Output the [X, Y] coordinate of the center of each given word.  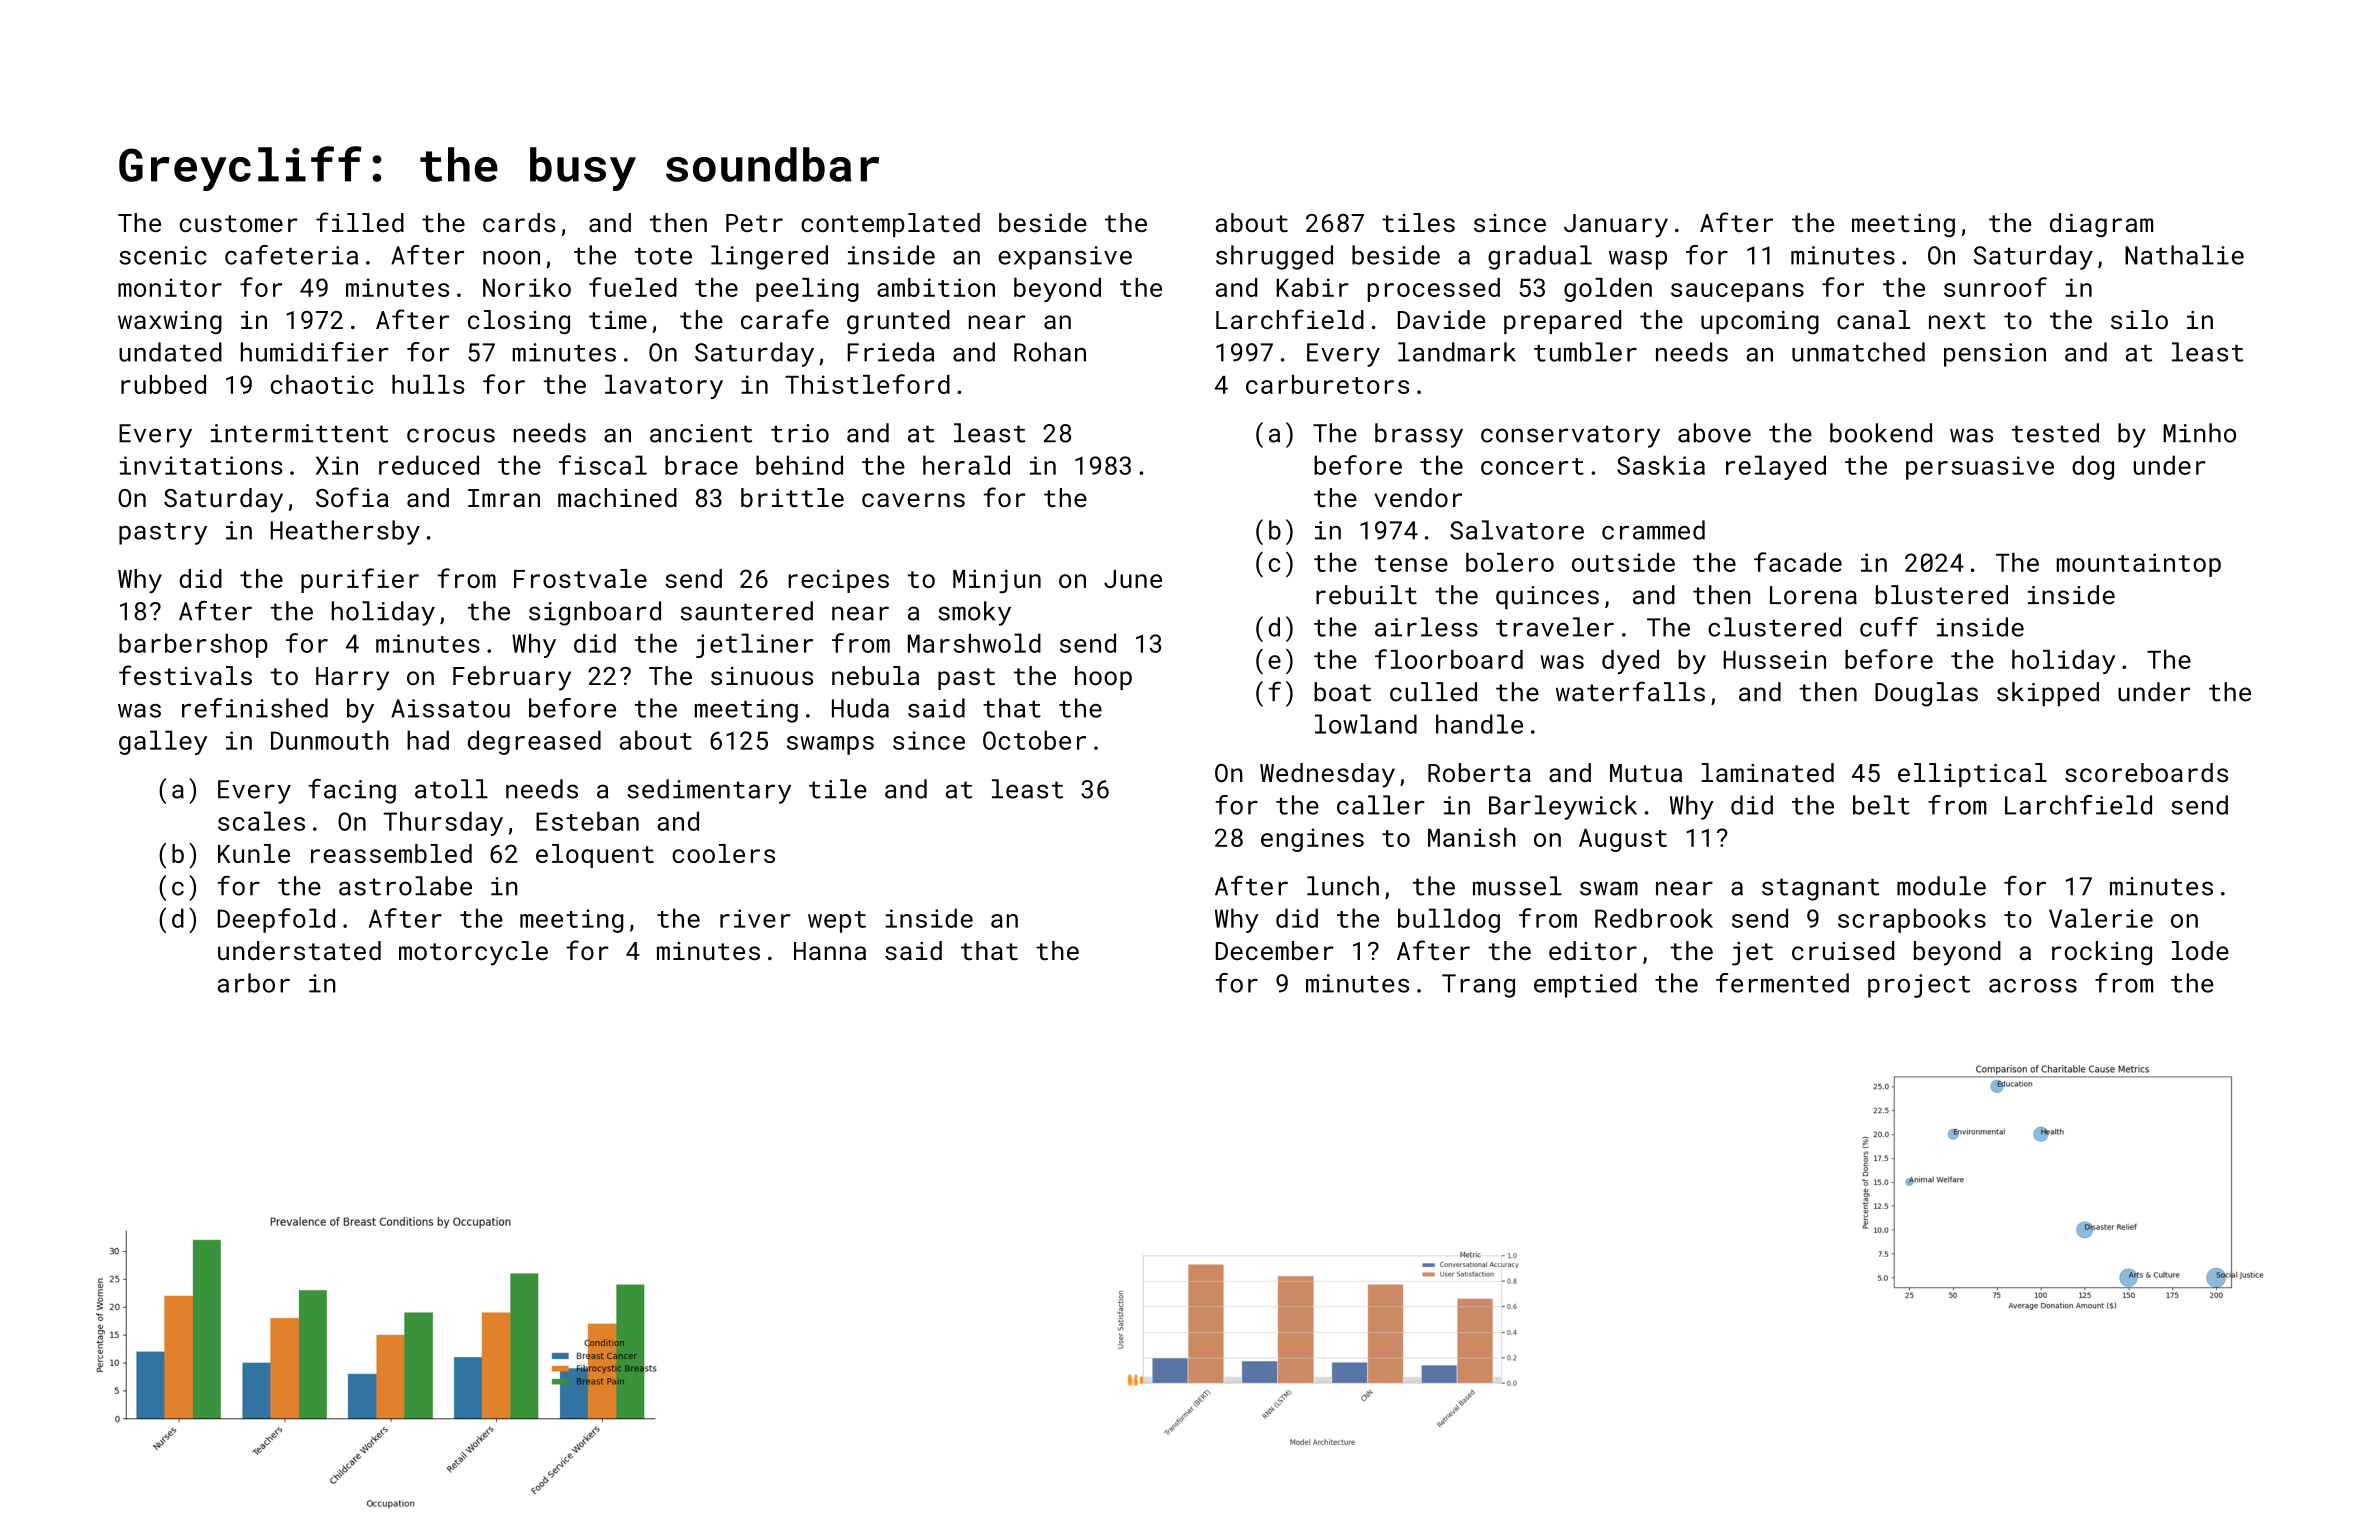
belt [1881, 805]
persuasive [1980, 468]
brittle [792, 497]
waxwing [170, 322]
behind [799, 465]
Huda [860, 708]
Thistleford [867, 384]
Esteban [587, 821]
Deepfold [276, 920]
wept [837, 922]
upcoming [1760, 322]
